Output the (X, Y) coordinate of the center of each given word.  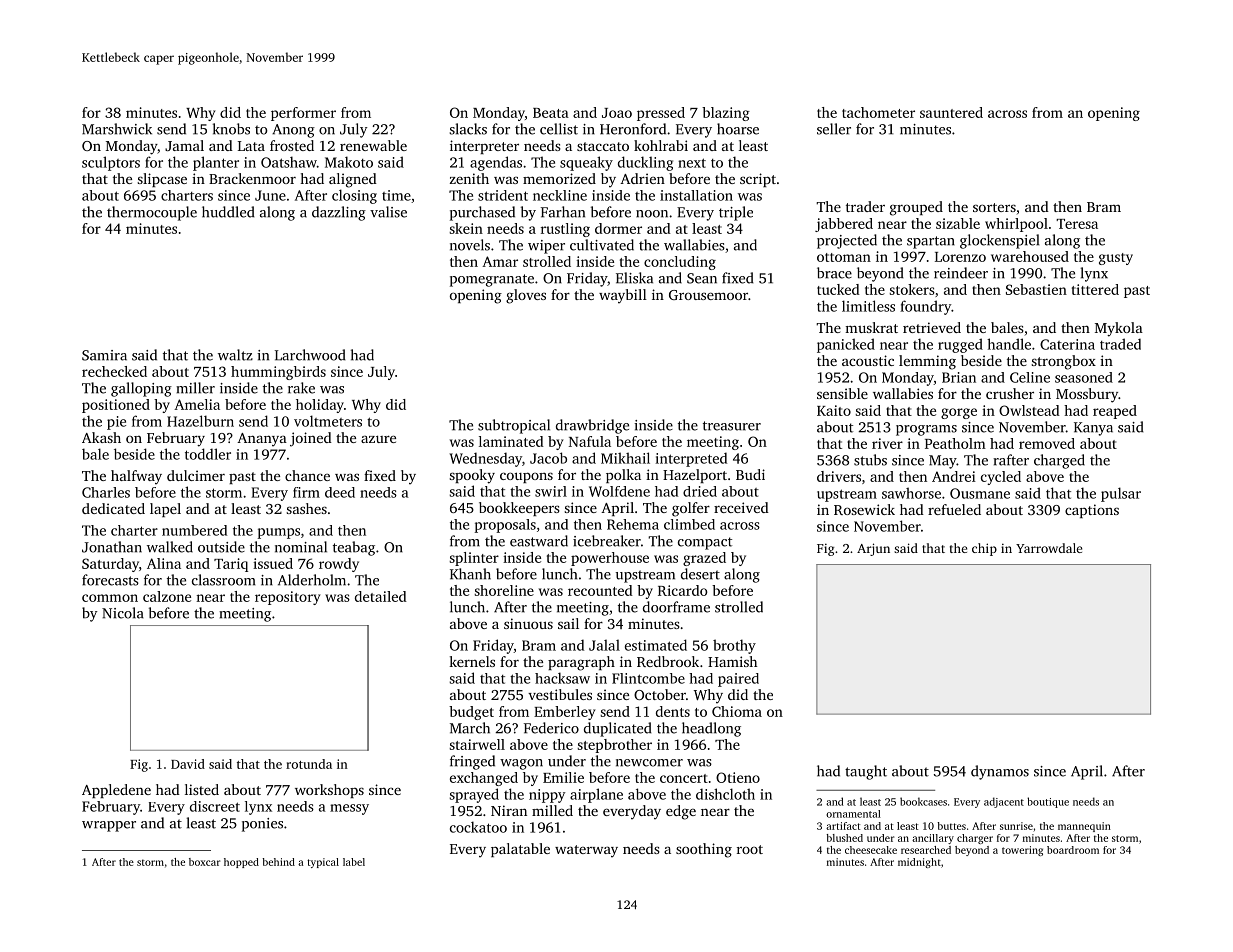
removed (1047, 443)
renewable (373, 145)
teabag (354, 548)
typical (323, 863)
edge (681, 812)
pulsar (1121, 494)
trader (865, 206)
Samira (104, 355)
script (758, 180)
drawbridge (592, 426)
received (741, 507)
